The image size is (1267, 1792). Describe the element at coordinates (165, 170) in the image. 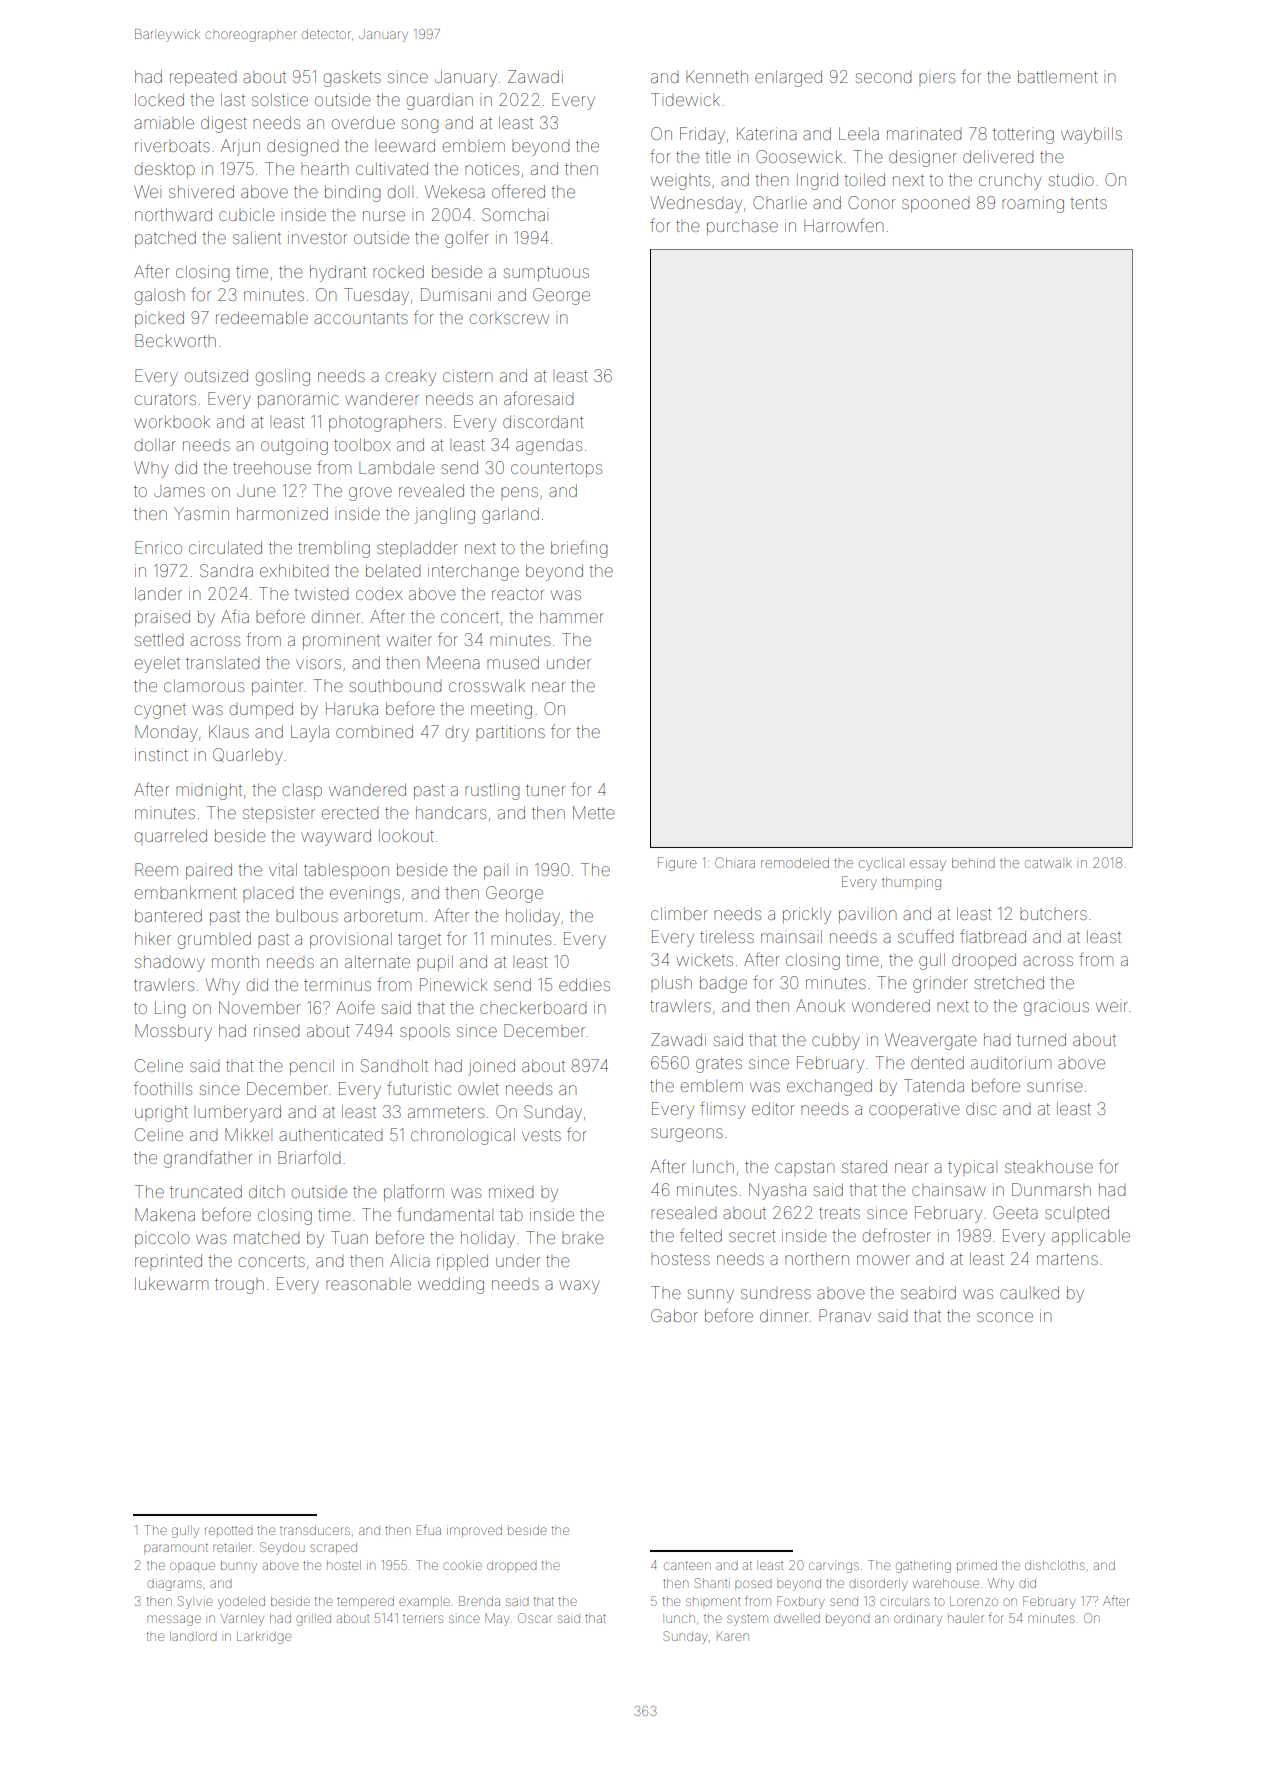

I see `desktop` at that location.
